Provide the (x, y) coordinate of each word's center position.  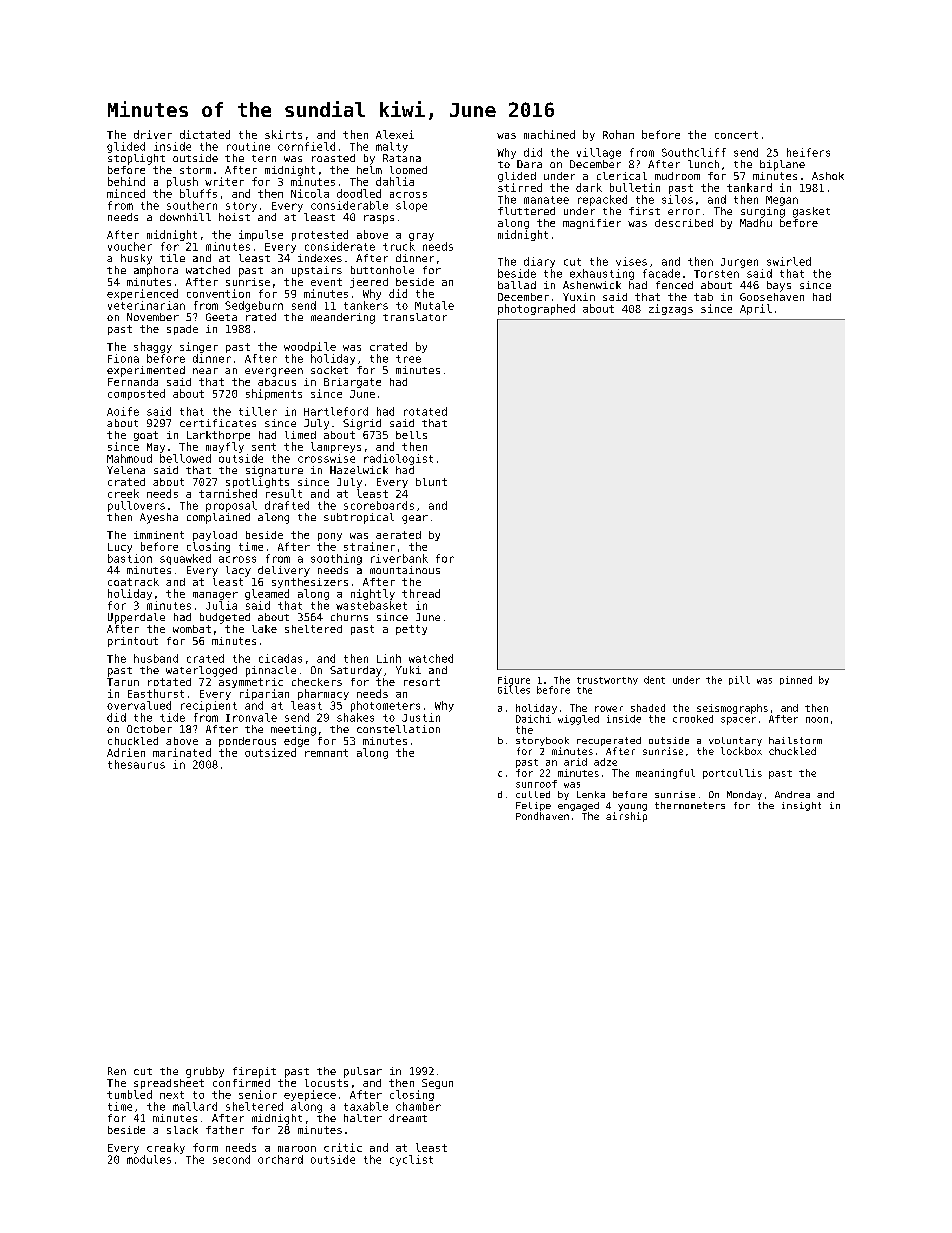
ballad (517, 285)
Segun (437, 1084)
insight (801, 806)
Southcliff (694, 152)
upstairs (317, 271)
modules (149, 1159)
